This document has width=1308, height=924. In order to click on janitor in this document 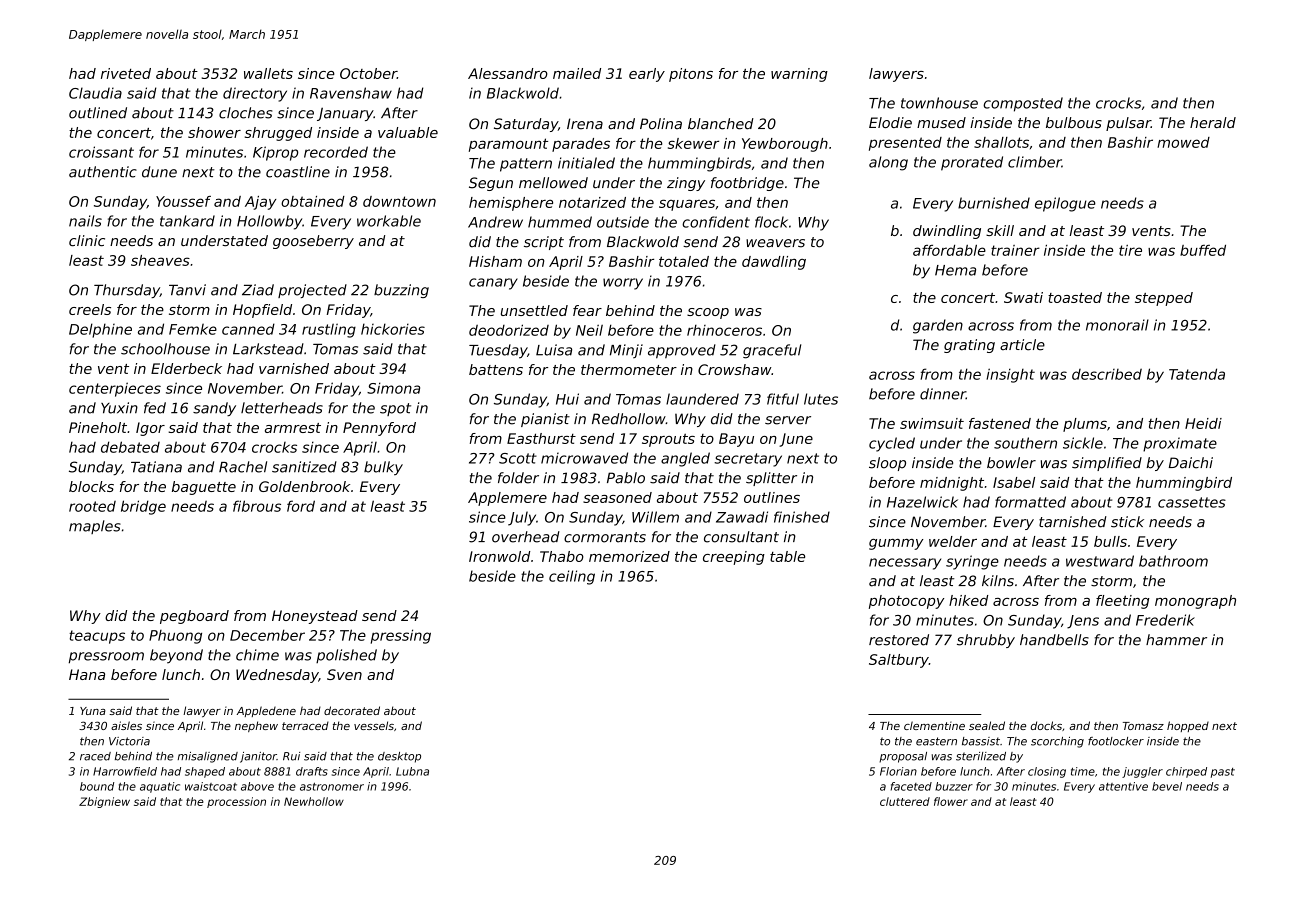, I will do `click(258, 757)`.
